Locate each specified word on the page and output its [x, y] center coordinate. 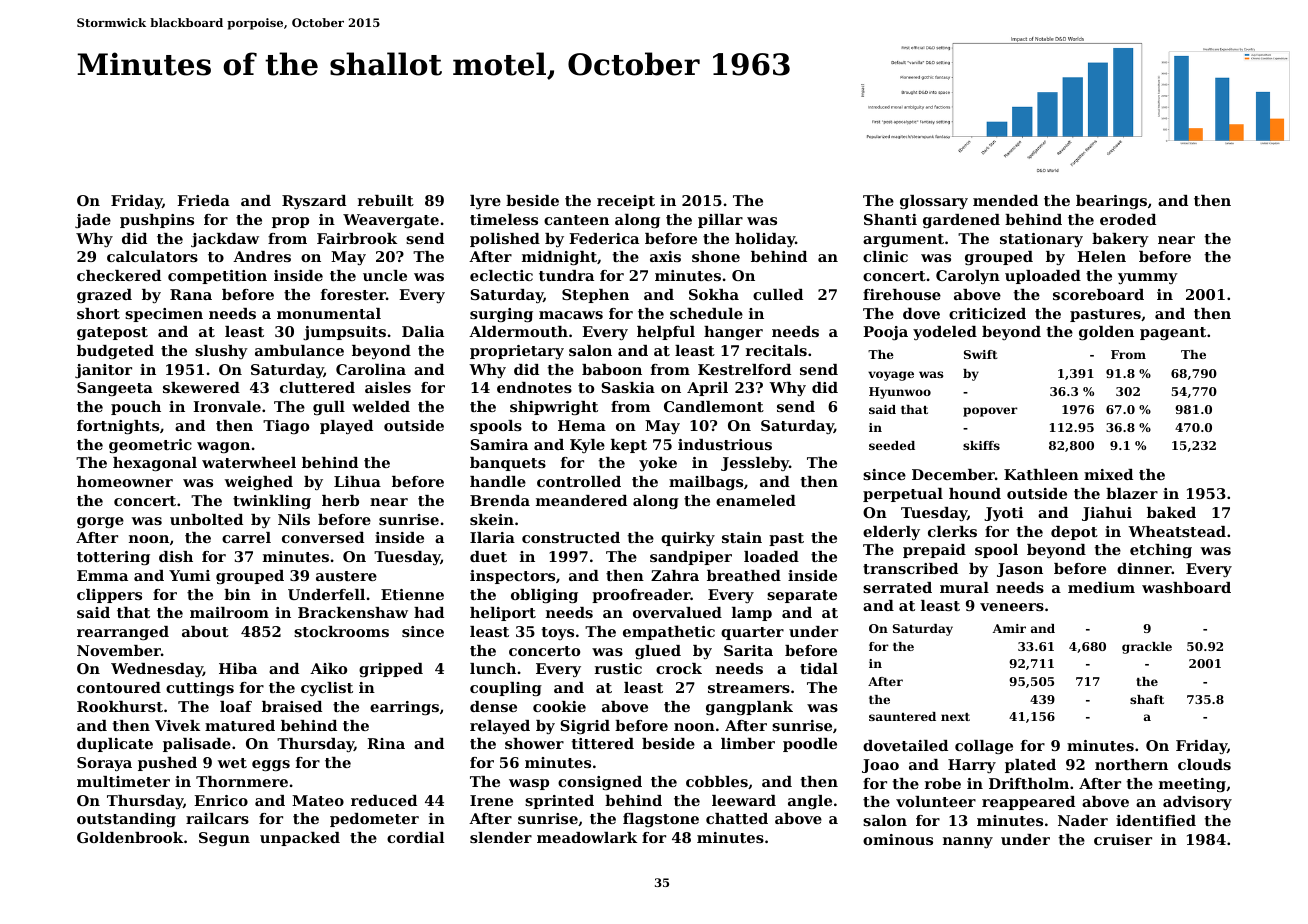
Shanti [890, 219]
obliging [544, 596]
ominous [898, 839]
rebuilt [386, 200]
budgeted [115, 352]
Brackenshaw [353, 612]
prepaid [934, 551]
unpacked [300, 839]
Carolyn [968, 277]
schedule [706, 313]
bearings [1111, 202]
